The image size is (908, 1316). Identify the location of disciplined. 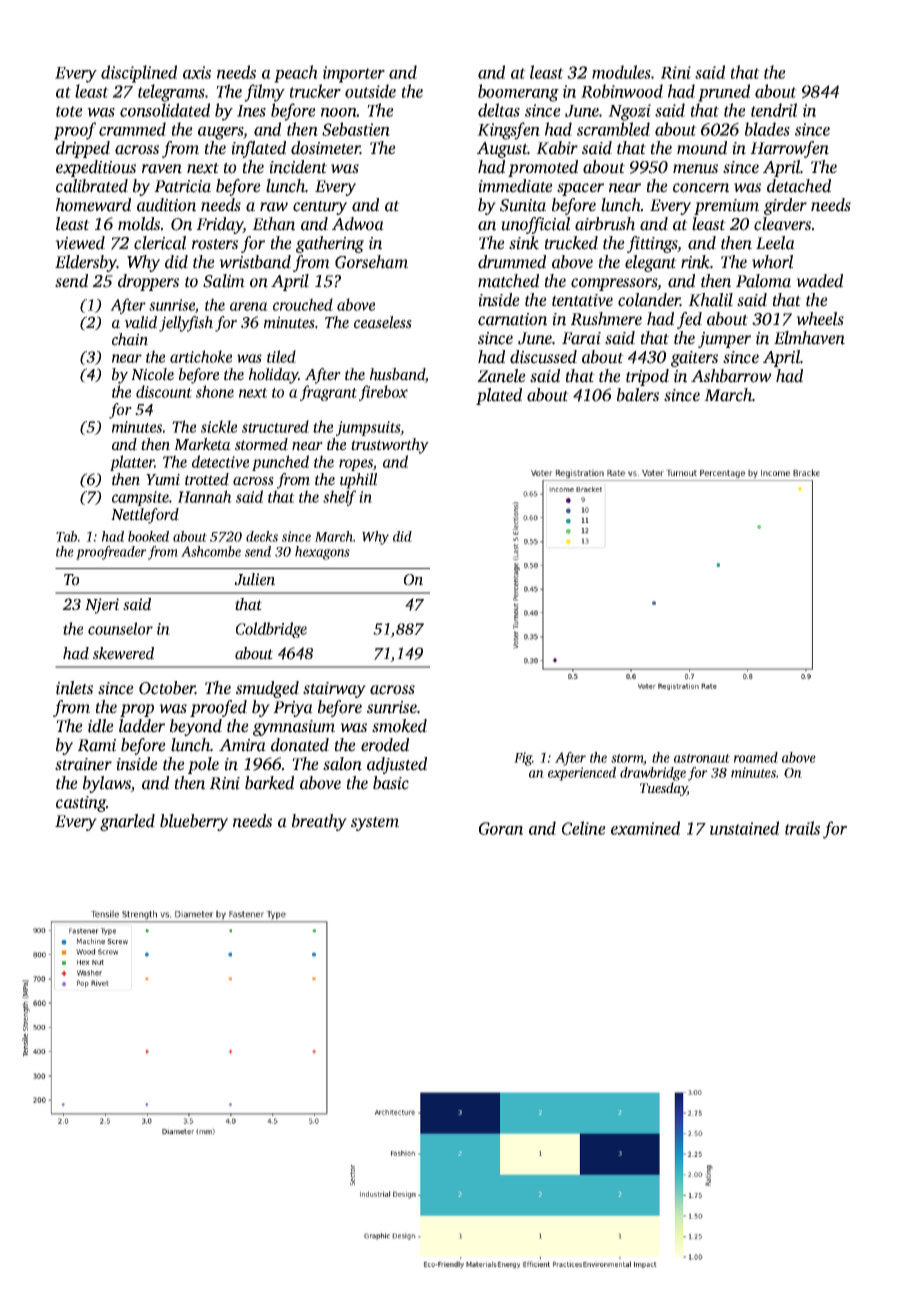
(139, 74).
